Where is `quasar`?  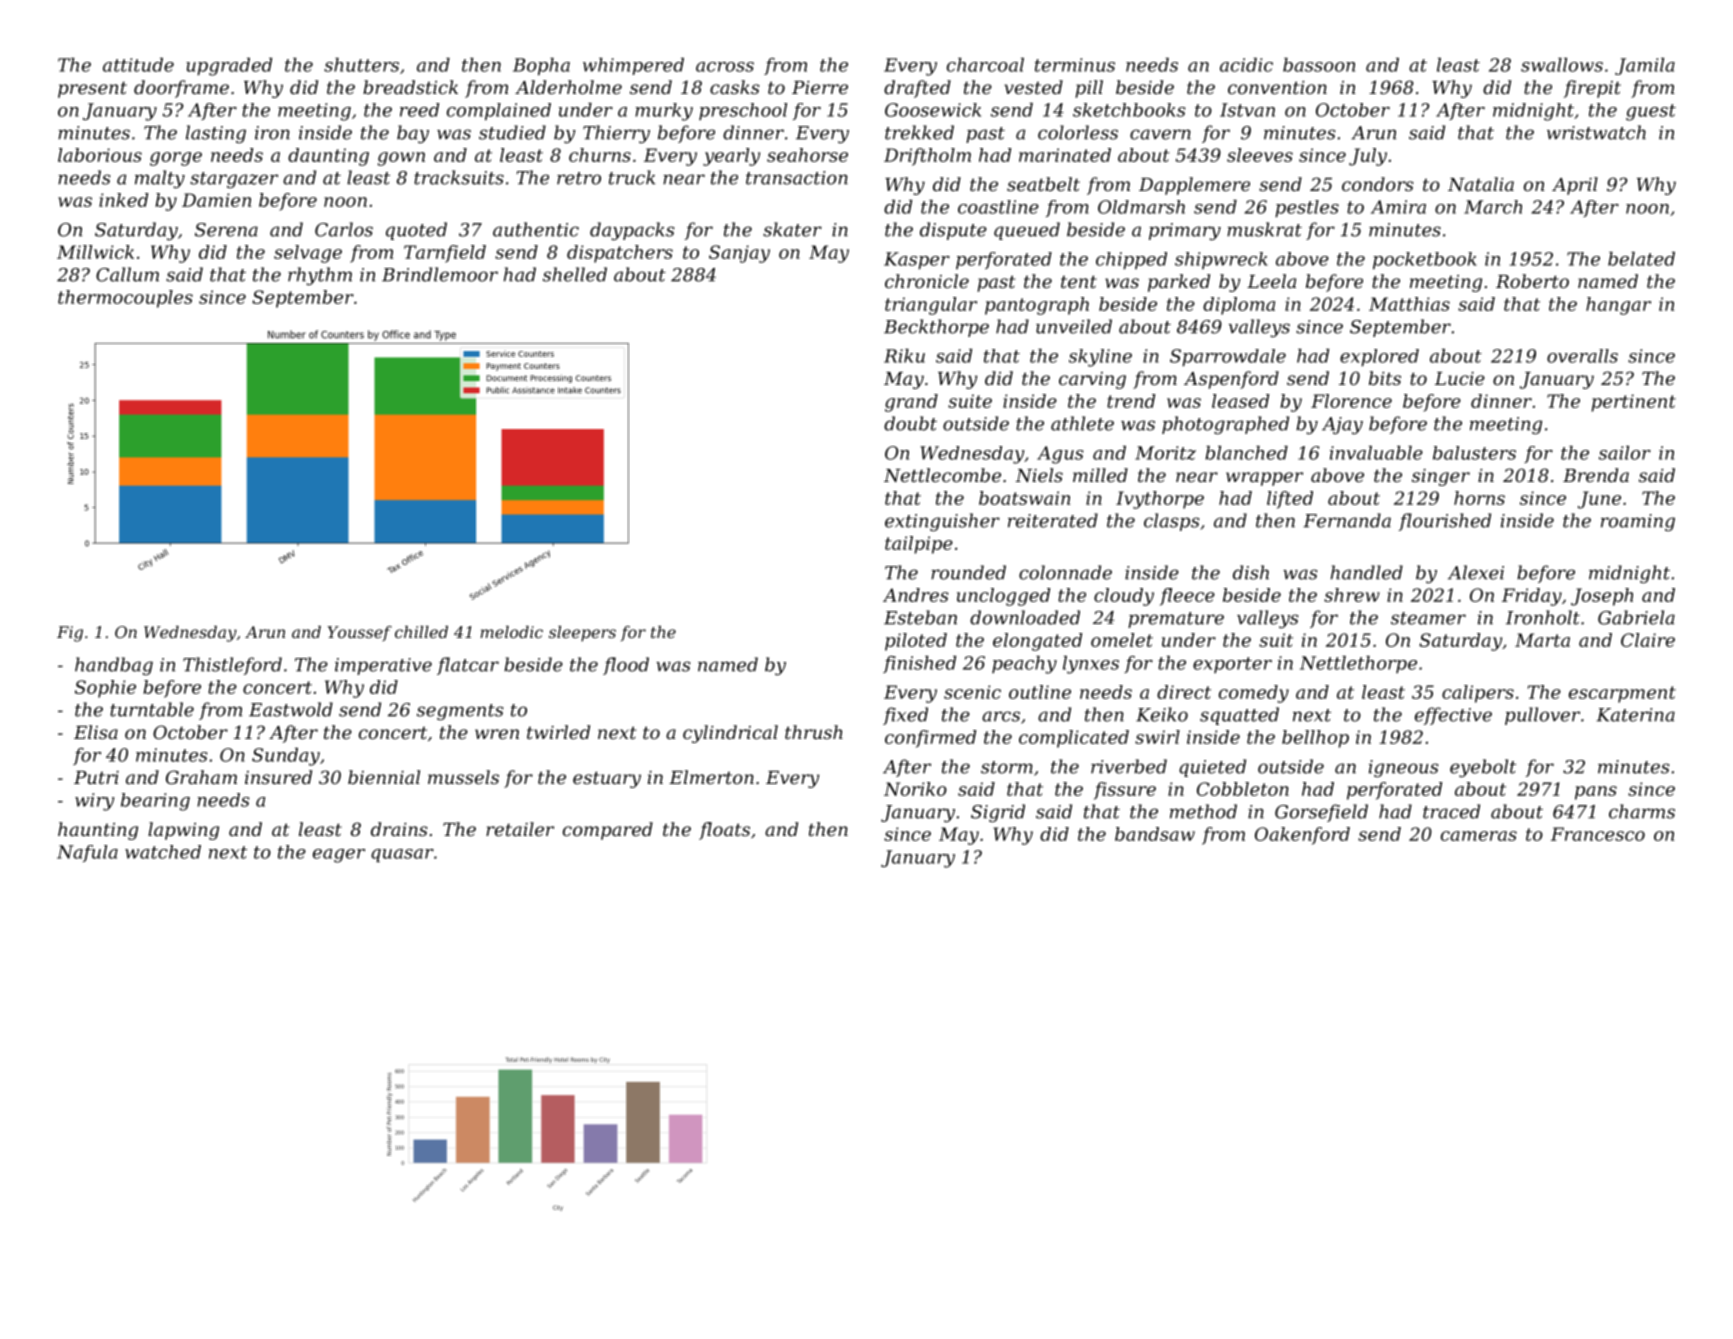 quasar is located at coordinates (402, 856).
